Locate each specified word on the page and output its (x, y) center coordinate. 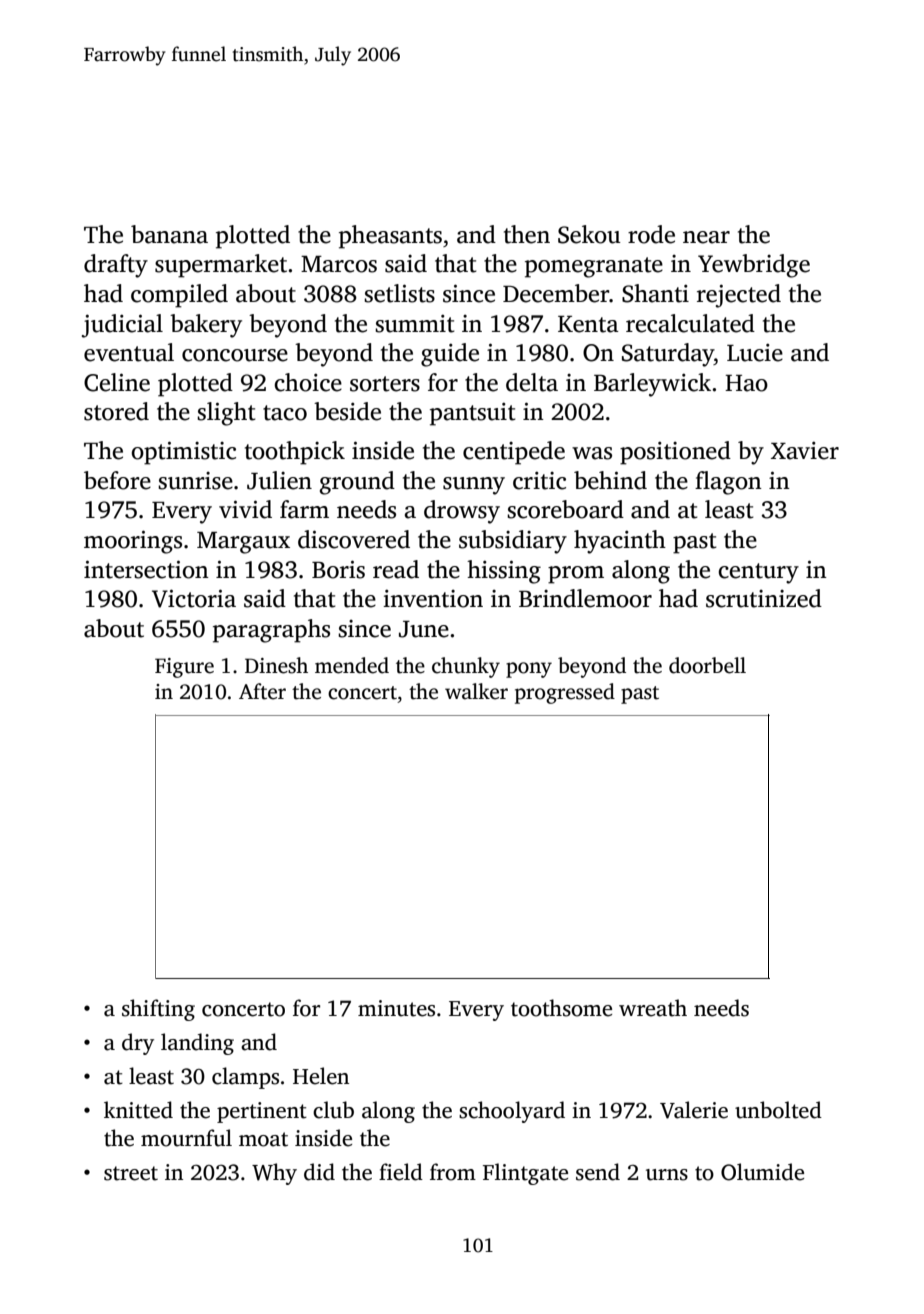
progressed (565, 693)
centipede (514, 453)
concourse (235, 355)
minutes (396, 1008)
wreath (653, 1008)
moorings (133, 542)
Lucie (755, 352)
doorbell (707, 665)
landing (197, 1044)
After (262, 691)
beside (347, 411)
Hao (746, 383)
